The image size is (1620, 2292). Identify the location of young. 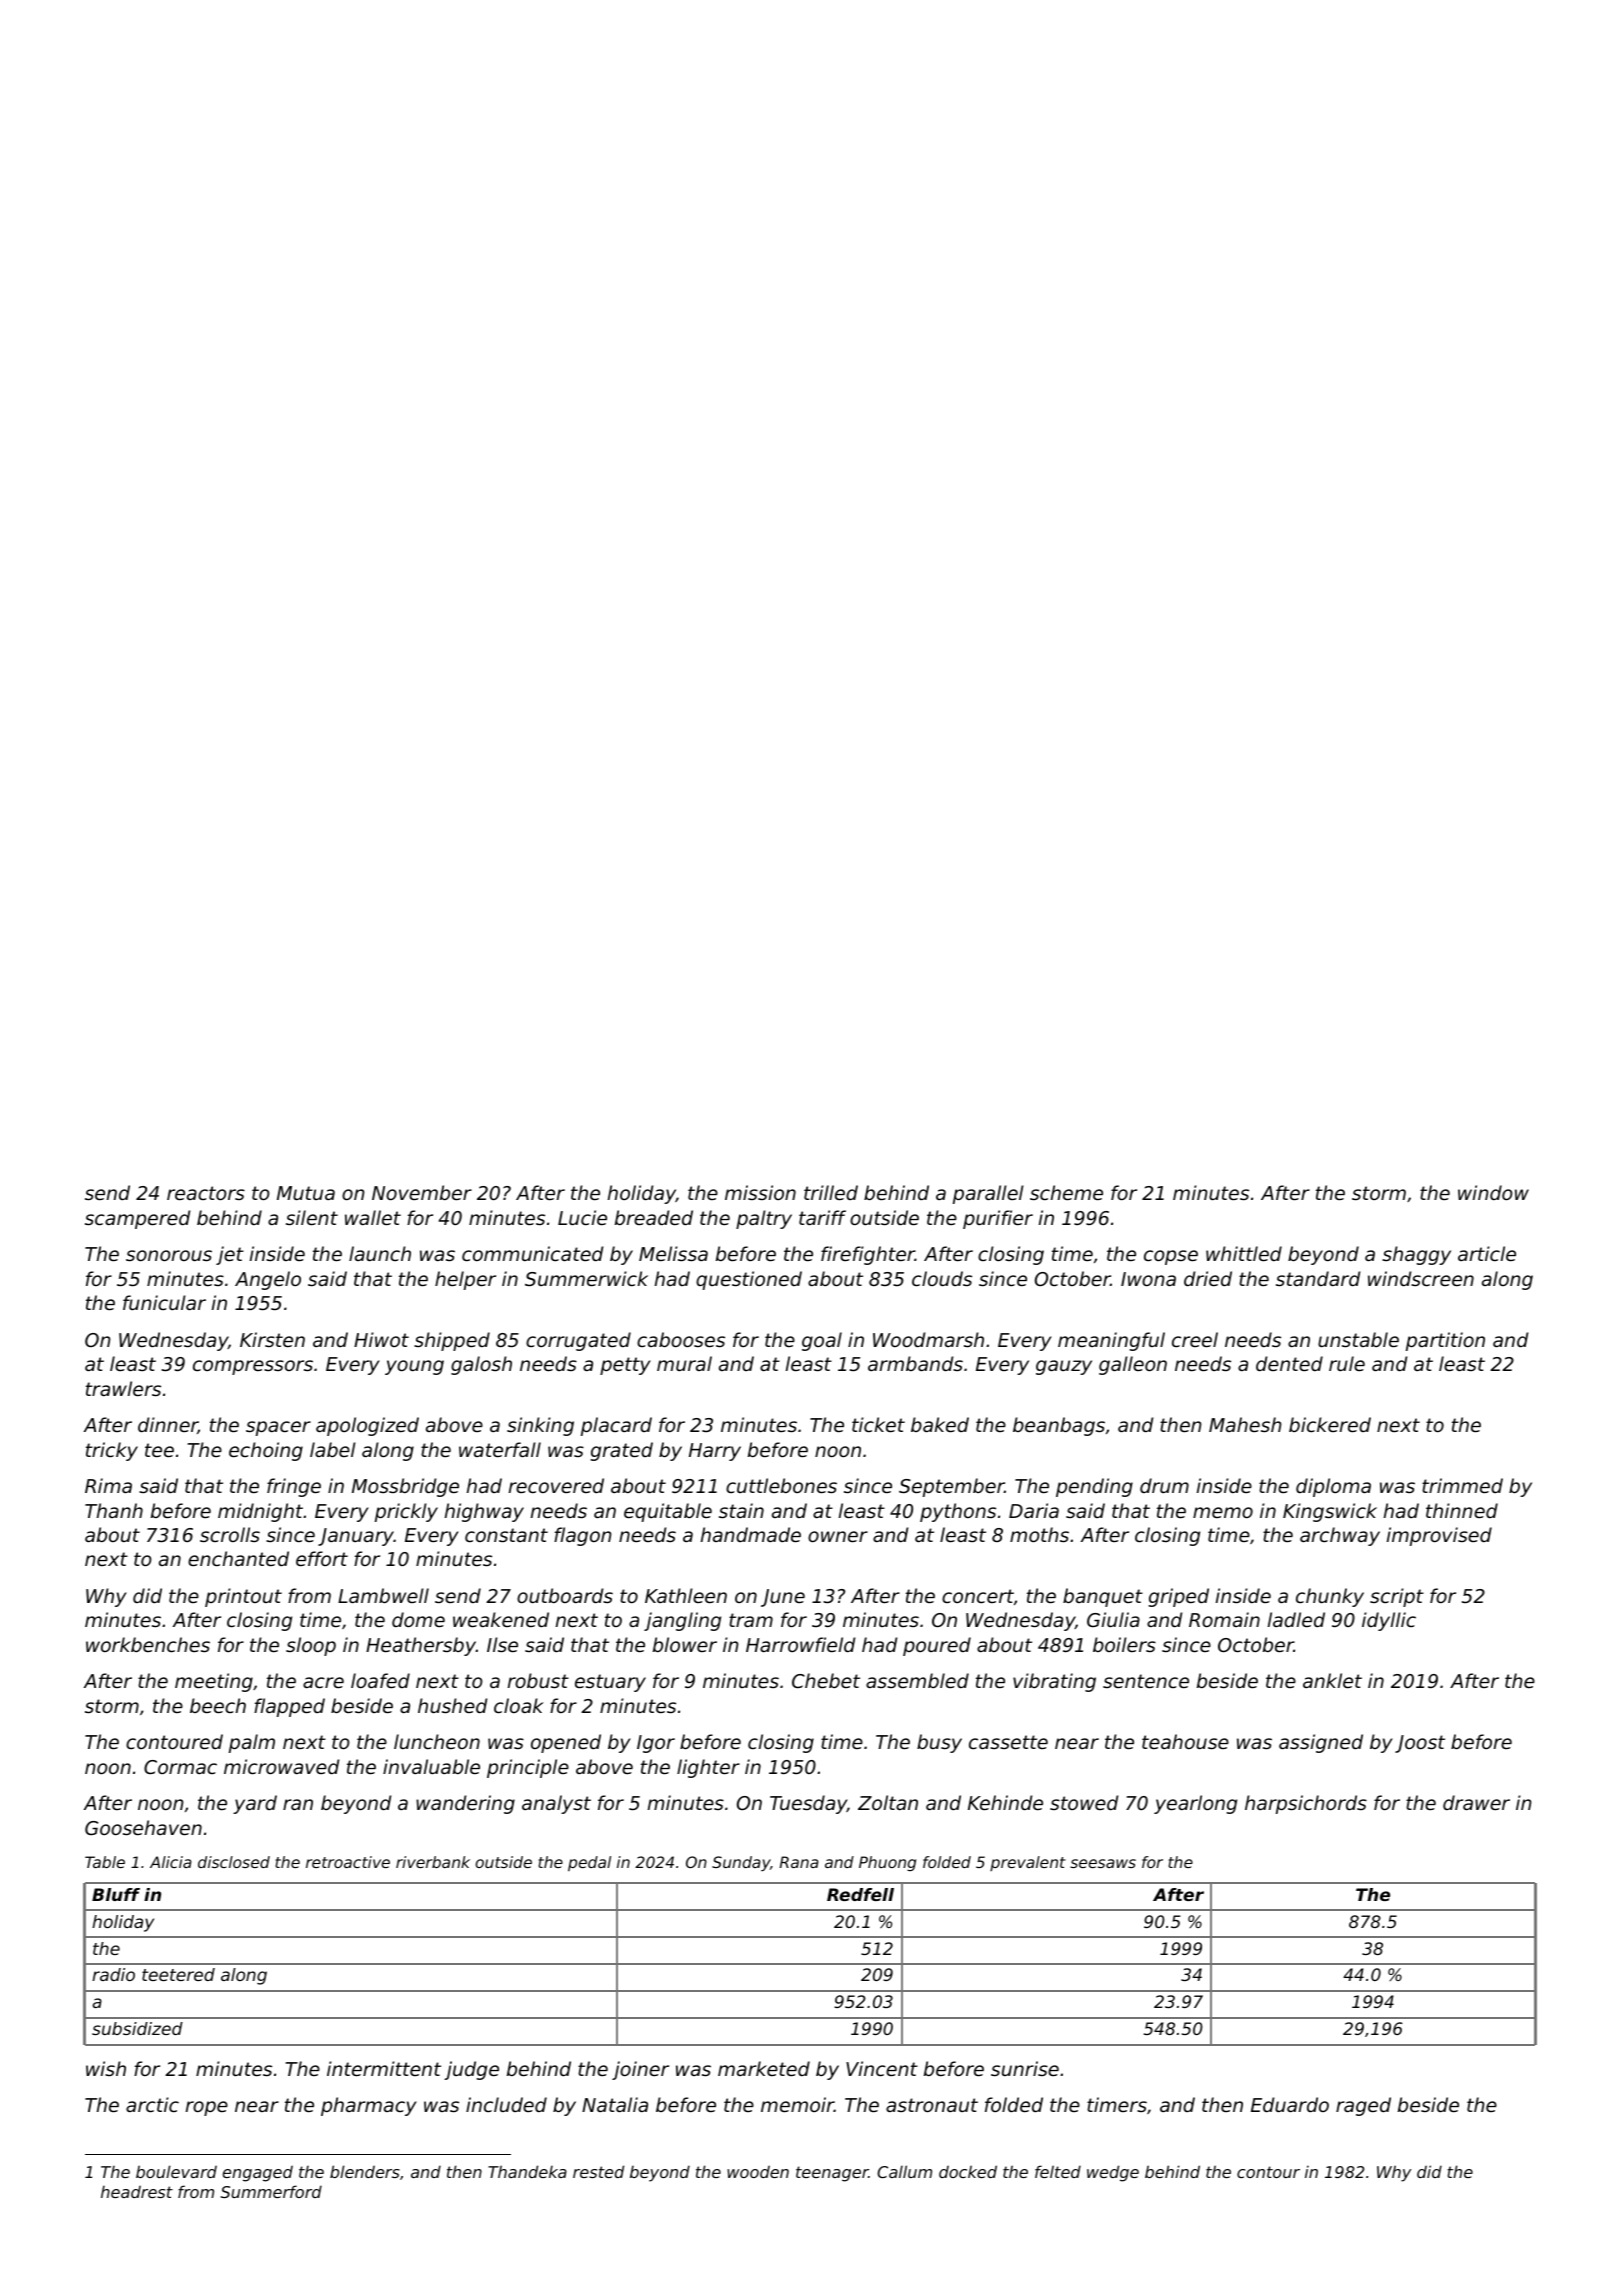
(414, 1367).
